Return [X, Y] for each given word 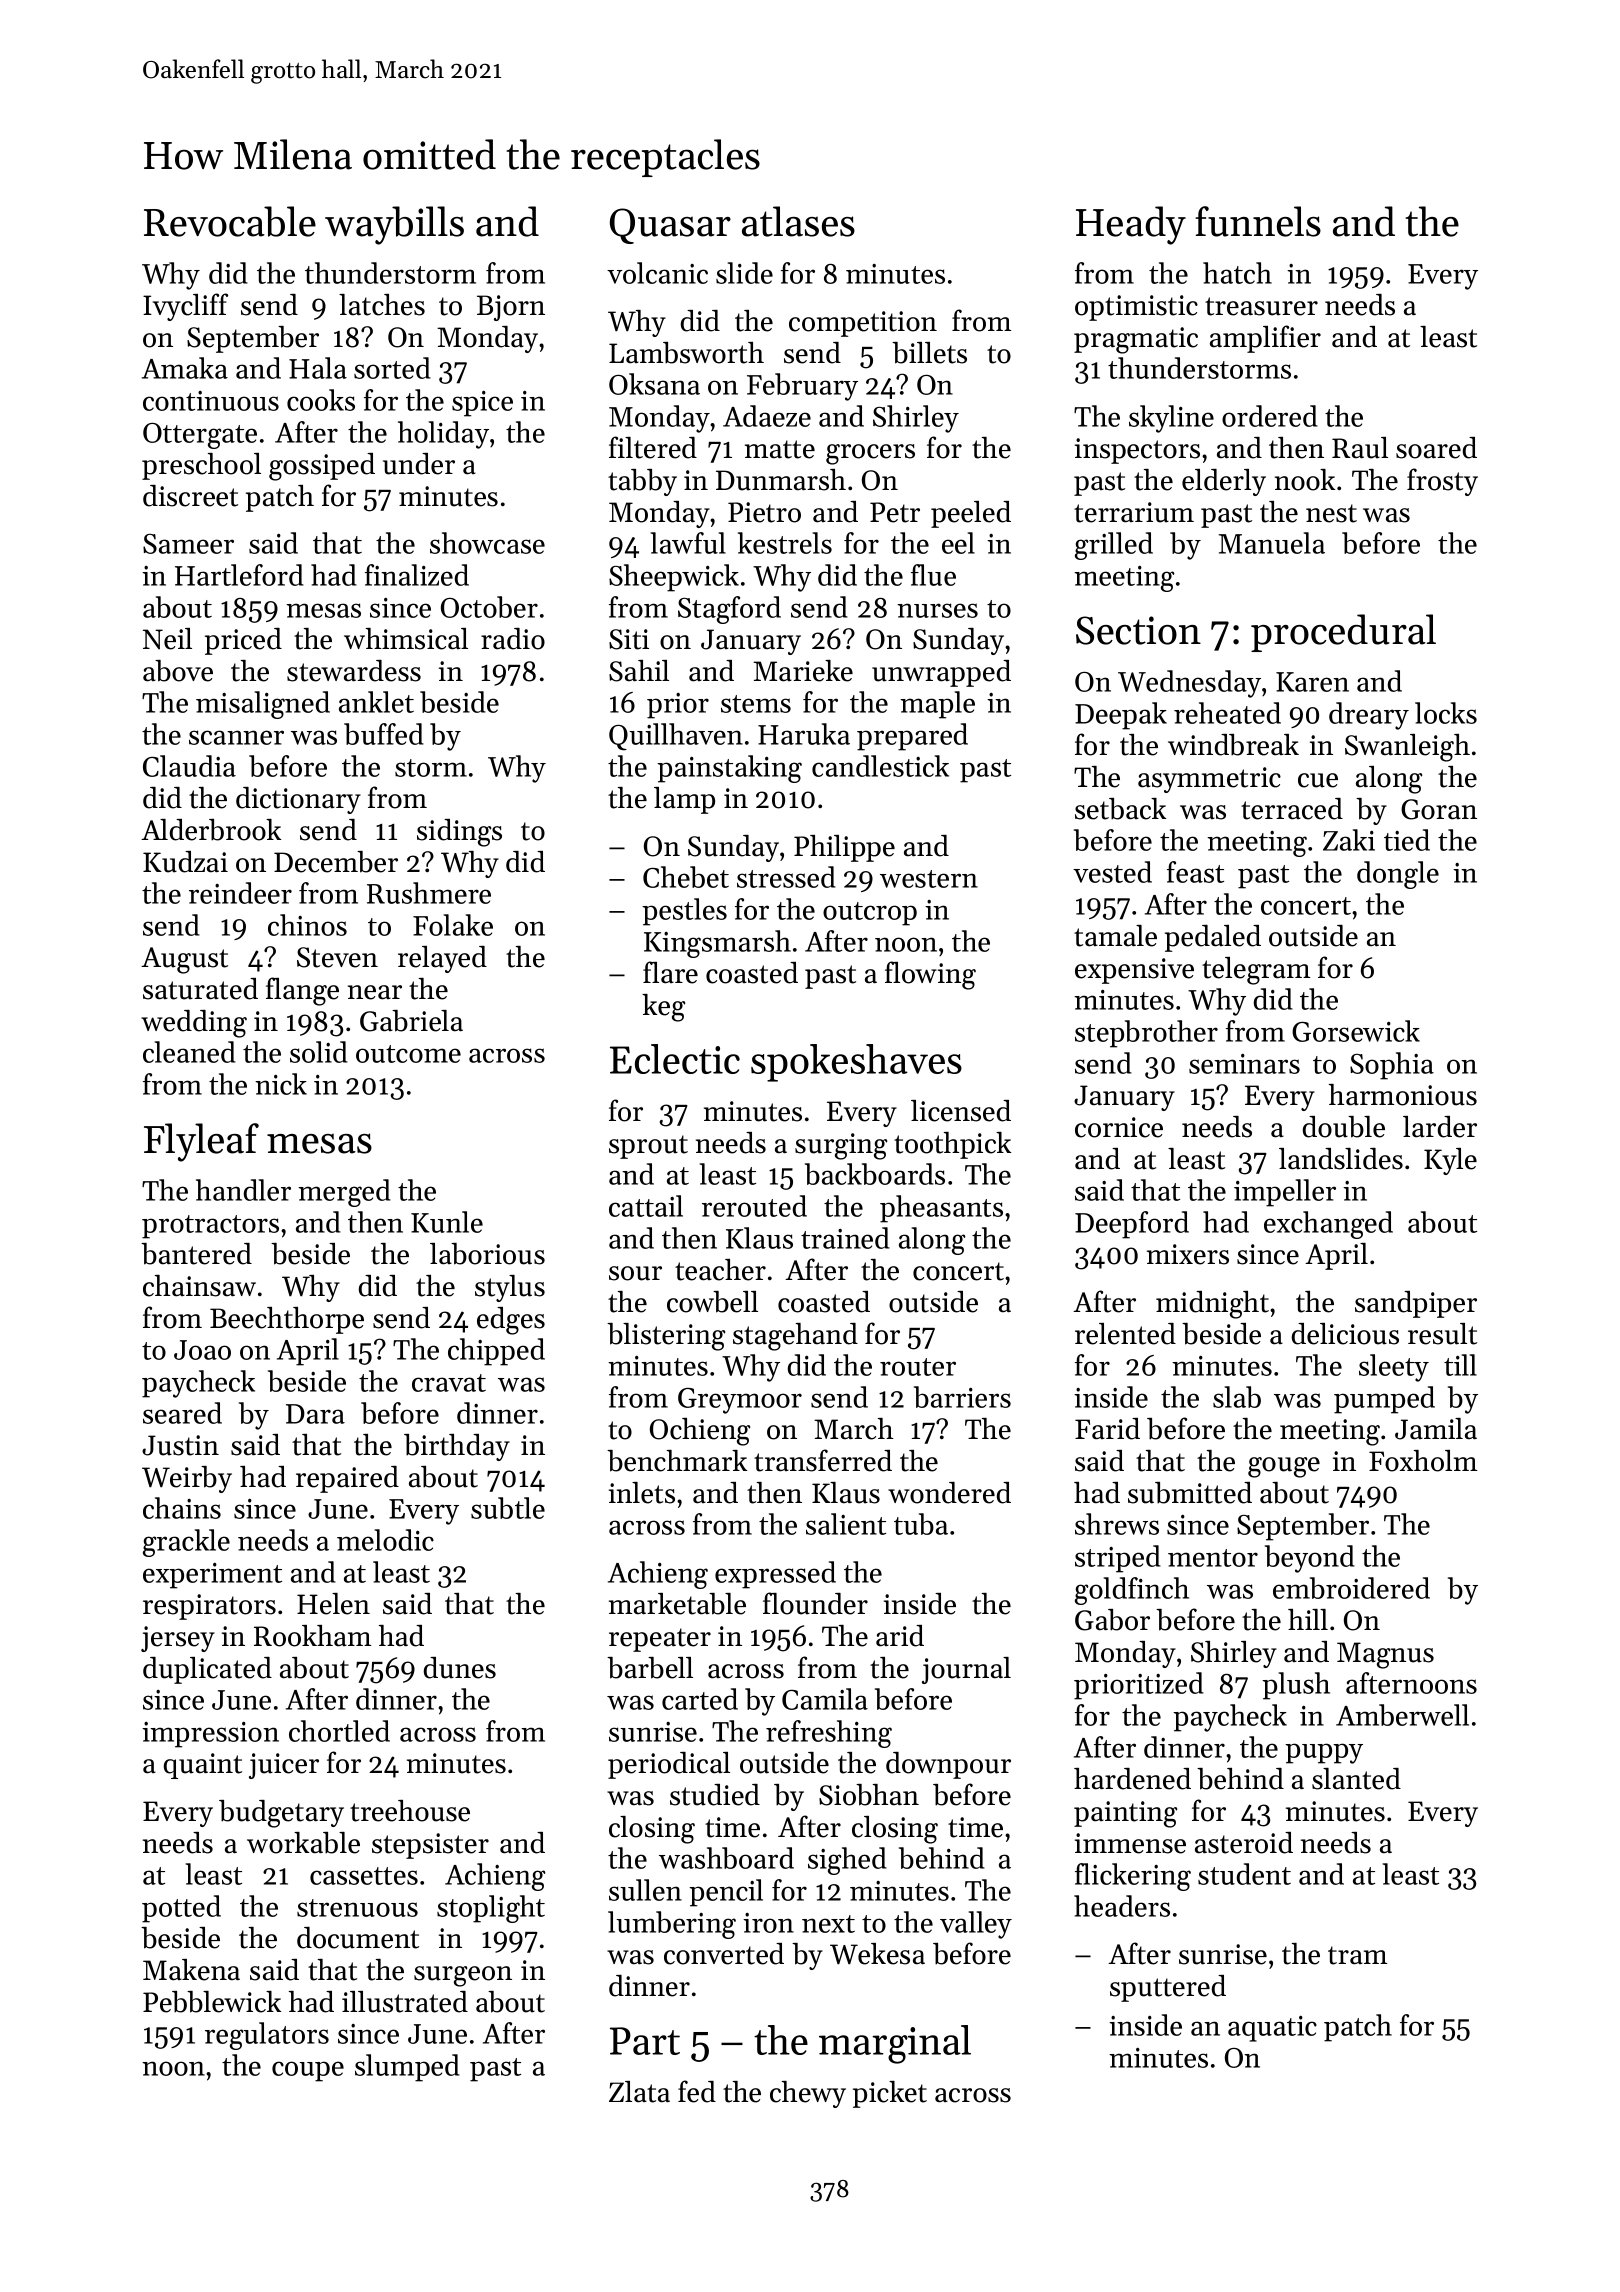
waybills [394, 225]
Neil [167, 639]
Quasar [670, 226]
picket [890, 2094]
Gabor [1112, 1620]
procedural [1343, 633]
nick [281, 1084]
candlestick [880, 766]
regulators [267, 2036]
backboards [875, 1174]
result [1442, 1334]
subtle [508, 1508]
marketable [677, 1604]
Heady [1131, 225]
